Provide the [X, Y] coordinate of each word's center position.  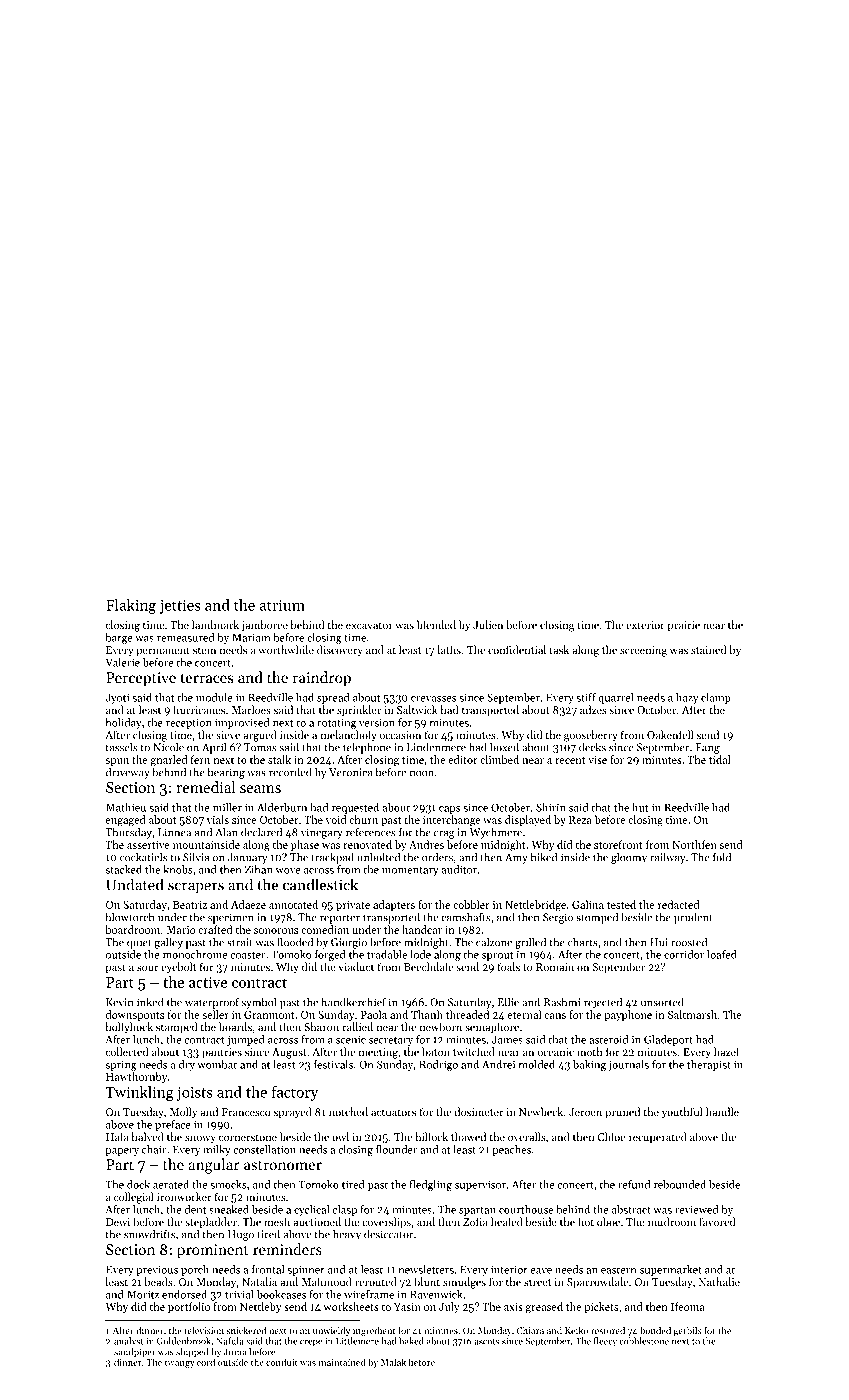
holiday [124, 723]
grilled [530, 943]
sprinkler [359, 711]
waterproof [212, 1003]
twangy [180, 1364]
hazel [726, 1051]
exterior [645, 625]
